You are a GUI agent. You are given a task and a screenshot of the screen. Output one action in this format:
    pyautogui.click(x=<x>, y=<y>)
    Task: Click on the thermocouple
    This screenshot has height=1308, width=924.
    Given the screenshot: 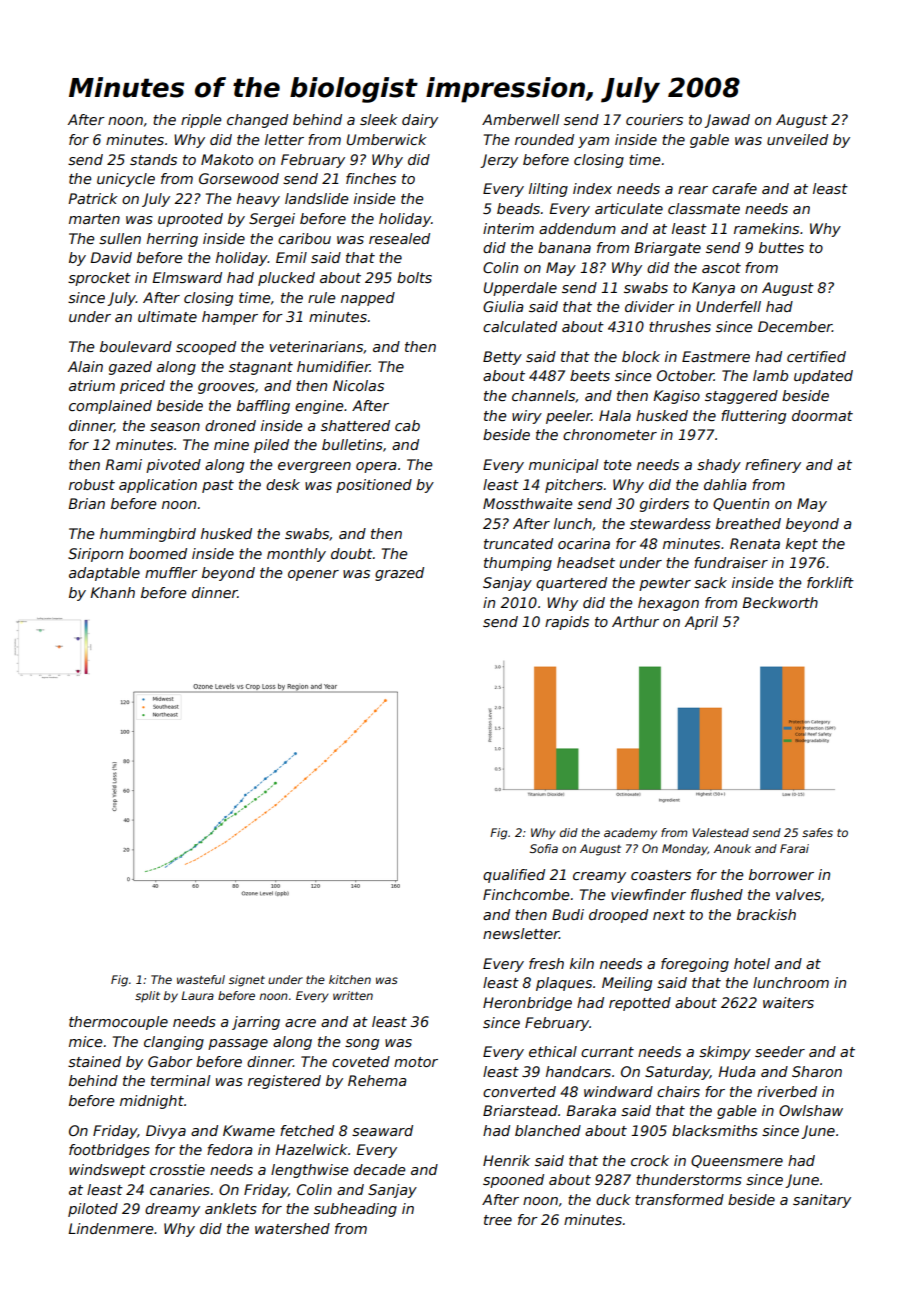 What is the action you would take?
    pyautogui.click(x=118, y=1023)
